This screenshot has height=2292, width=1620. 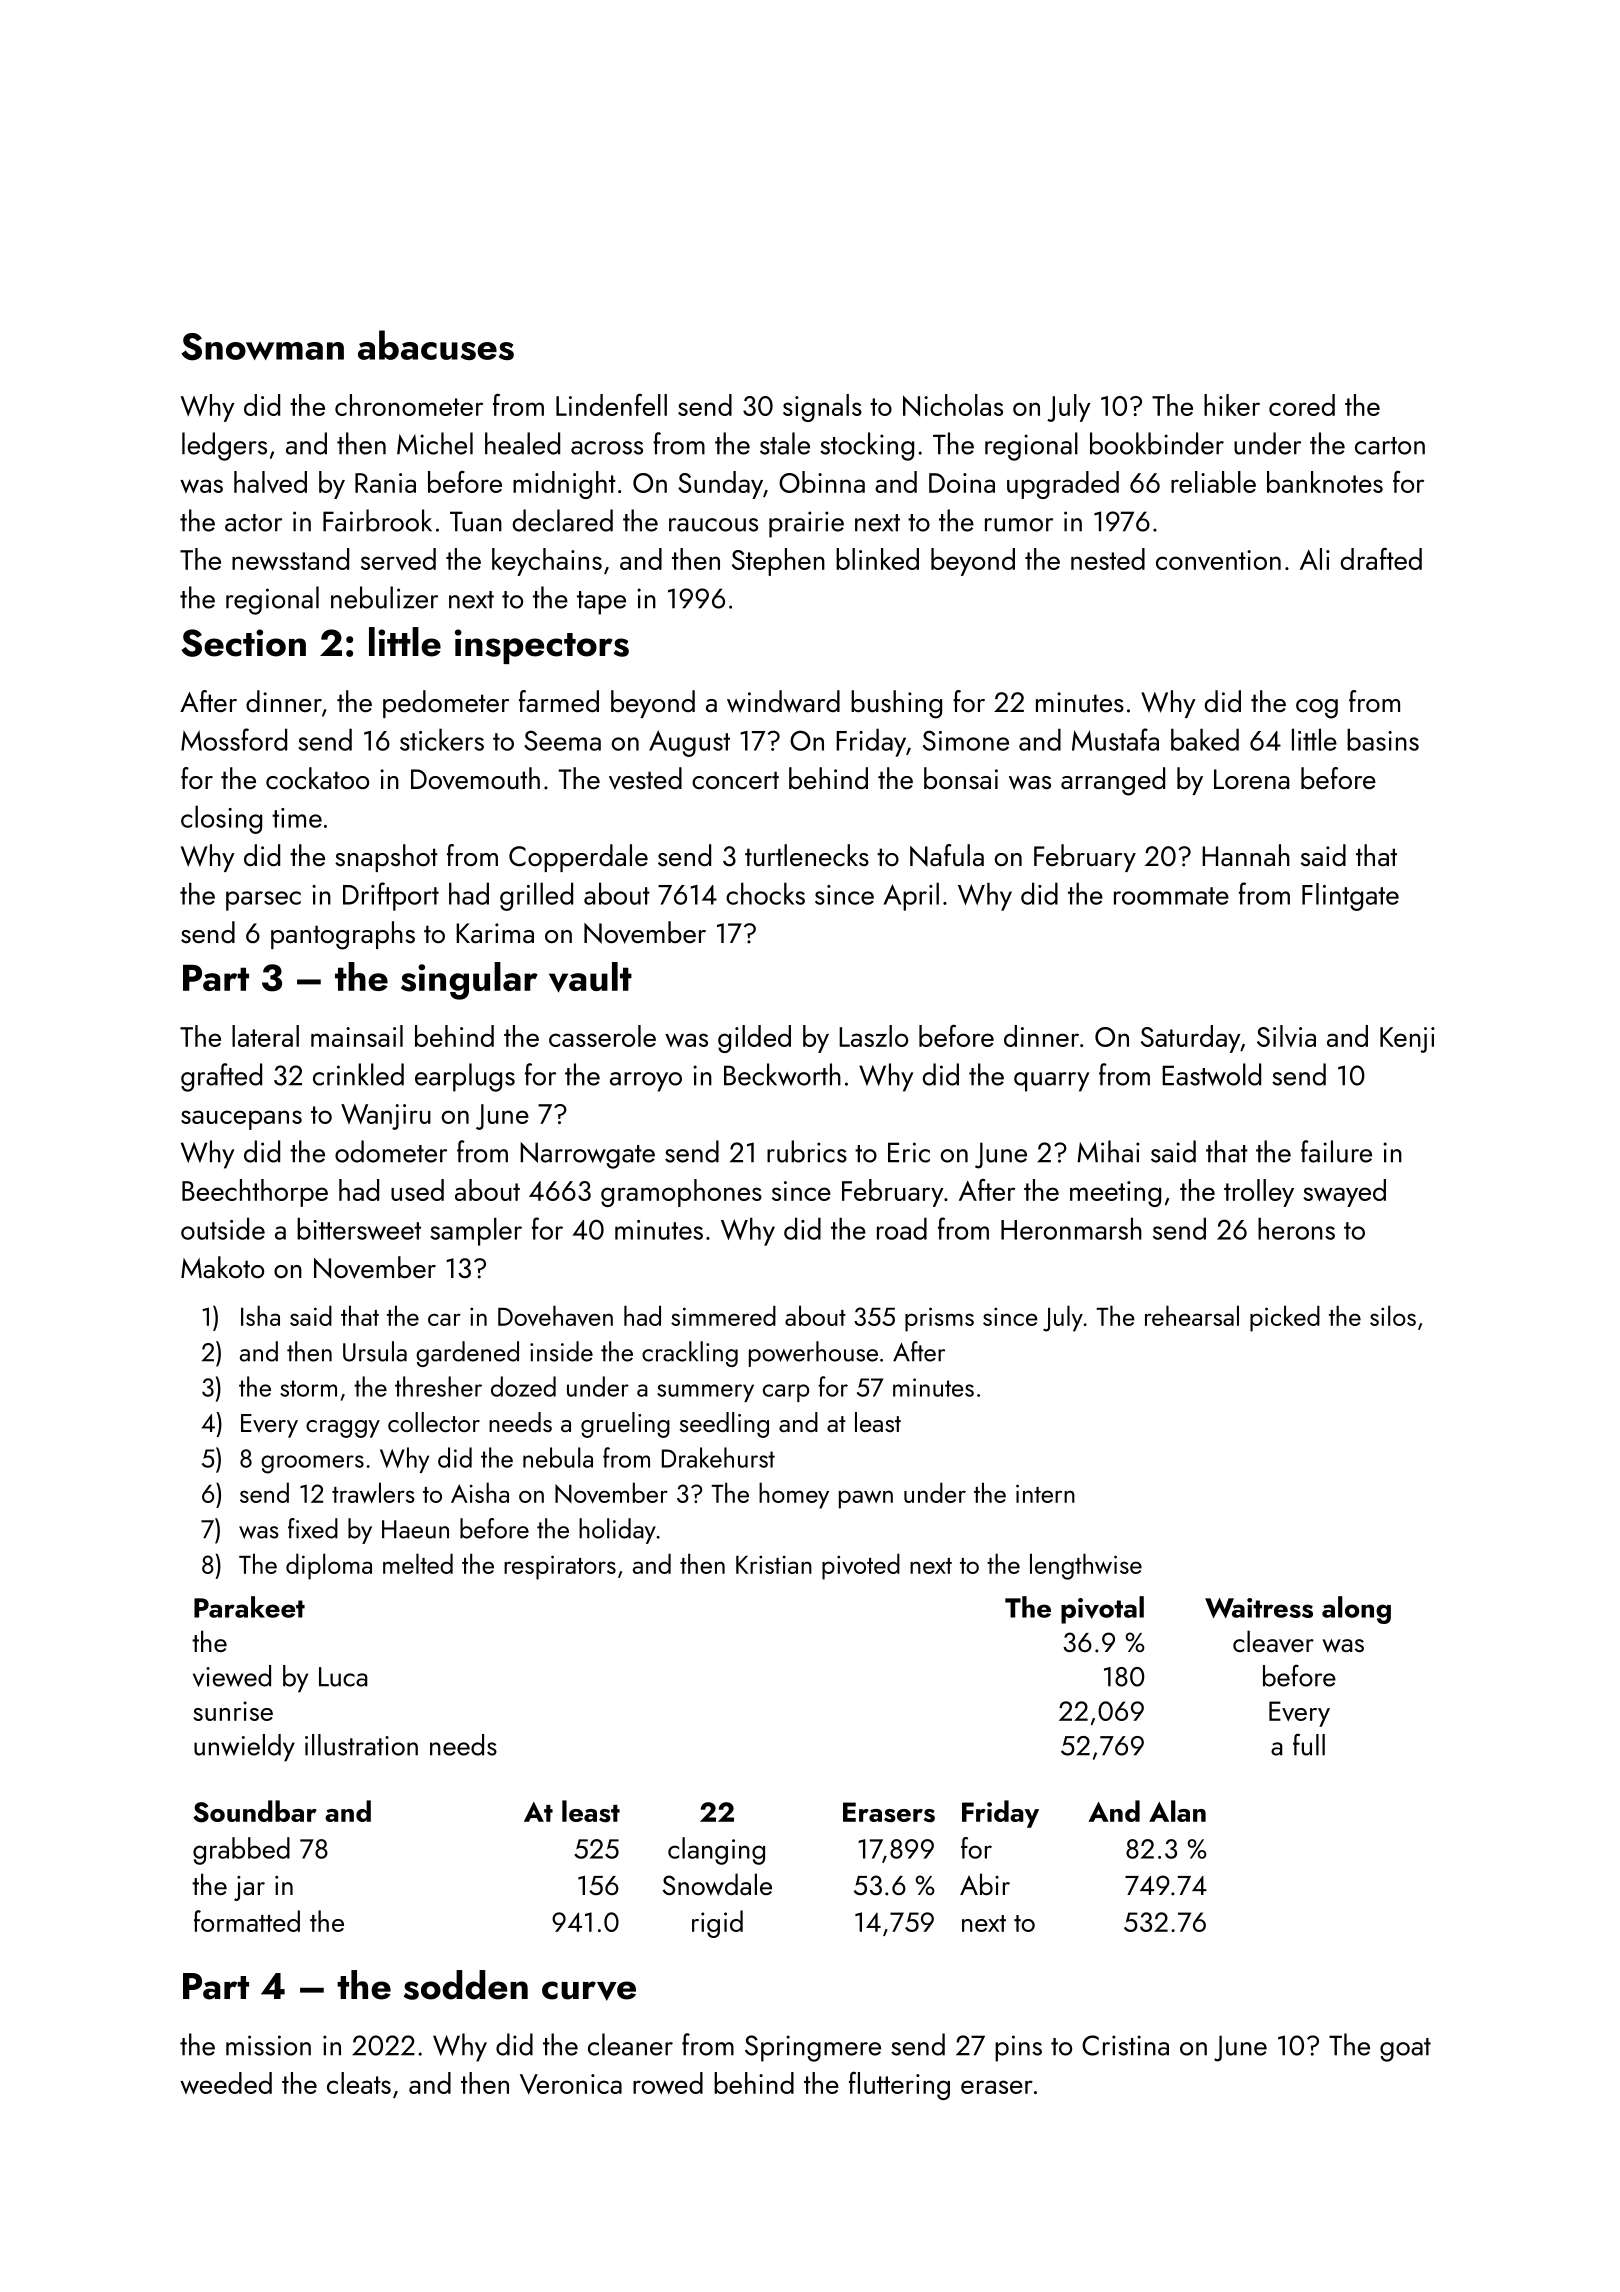 What do you see at coordinates (785, 443) in the screenshot?
I see `stale` at bounding box center [785, 443].
